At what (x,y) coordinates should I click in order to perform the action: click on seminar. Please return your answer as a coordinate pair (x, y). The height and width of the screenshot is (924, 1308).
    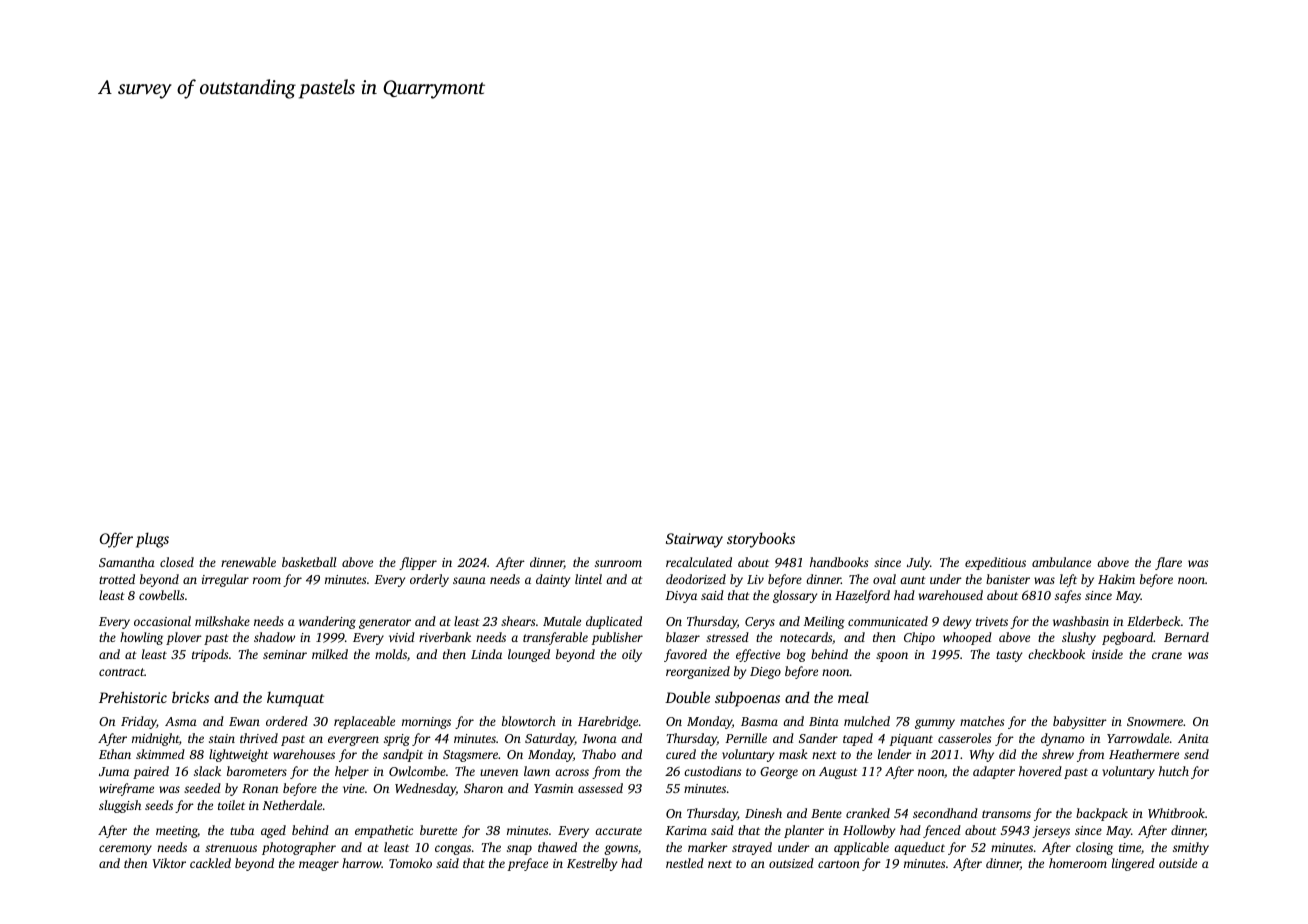
    Looking at the image, I should click on (285, 654).
